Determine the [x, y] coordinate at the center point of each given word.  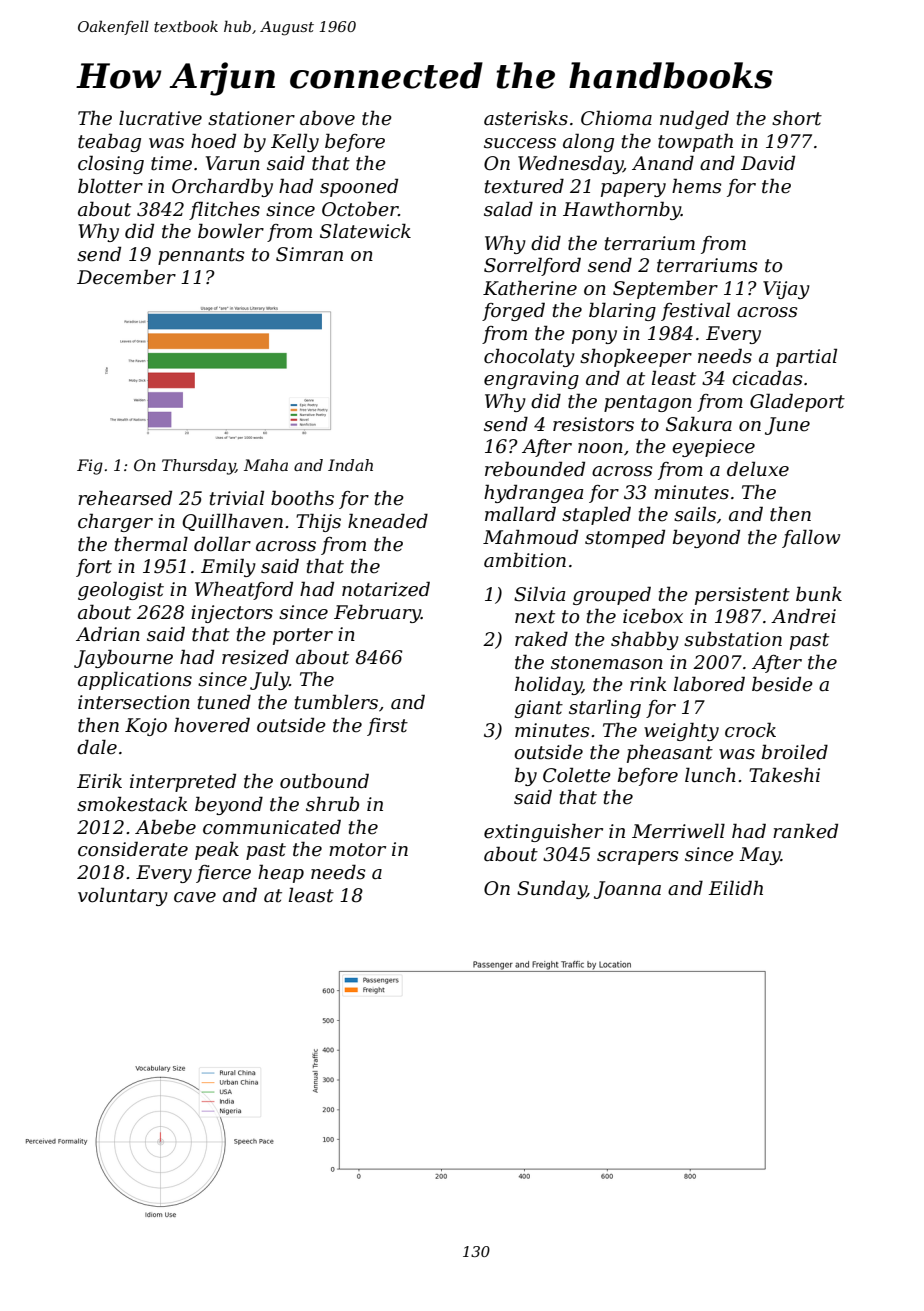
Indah [350, 465]
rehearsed [125, 498]
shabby [645, 640]
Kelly [295, 142]
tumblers [336, 702]
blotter [110, 186]
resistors [593, 424]
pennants [201, 256]
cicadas [767, 378]
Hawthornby [622, 210]
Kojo [146, 727]
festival [695, 311]
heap [281, 873]
